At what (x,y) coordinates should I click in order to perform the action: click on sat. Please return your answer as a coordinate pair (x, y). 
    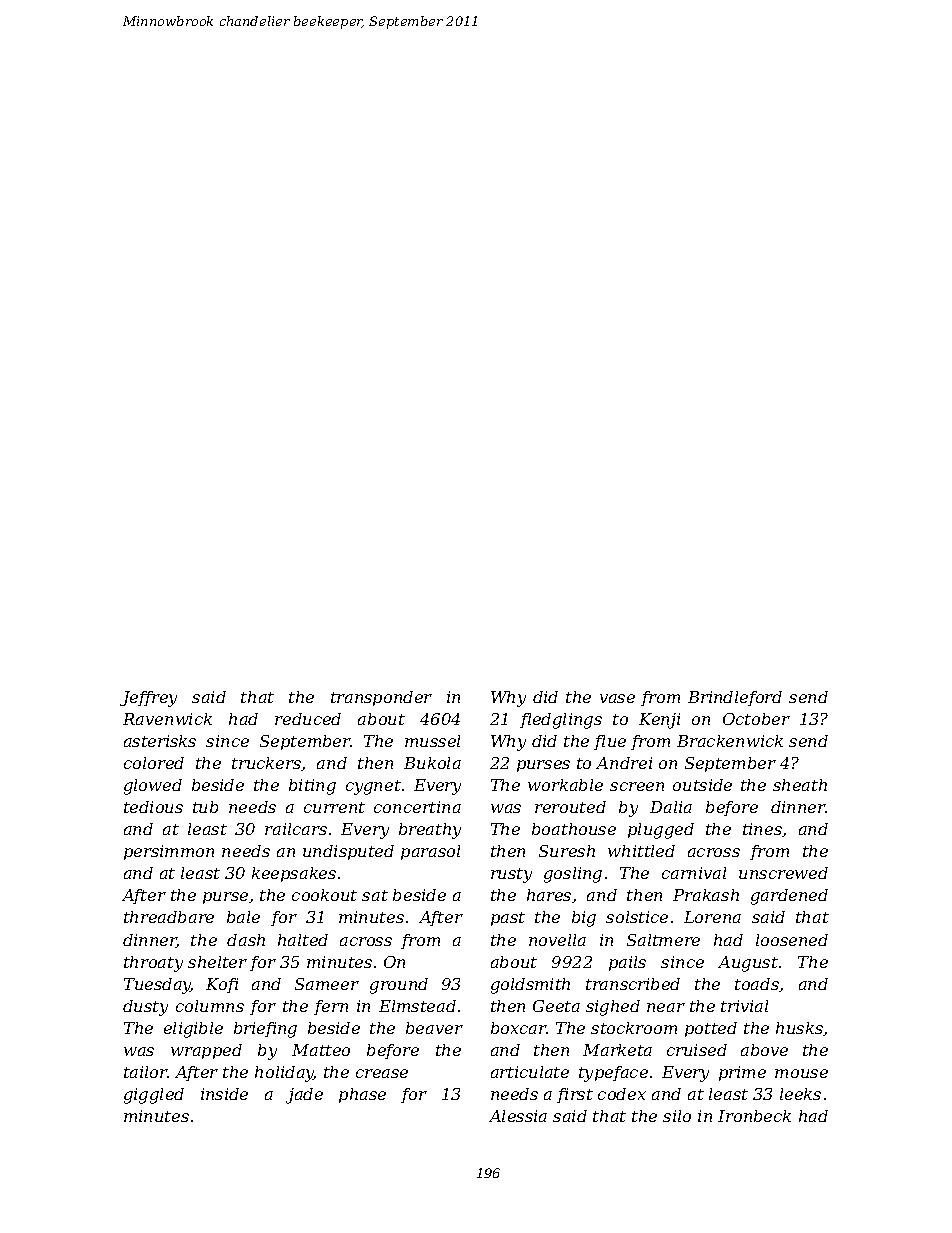
    Looking at the image, I should click on (375, 895).
